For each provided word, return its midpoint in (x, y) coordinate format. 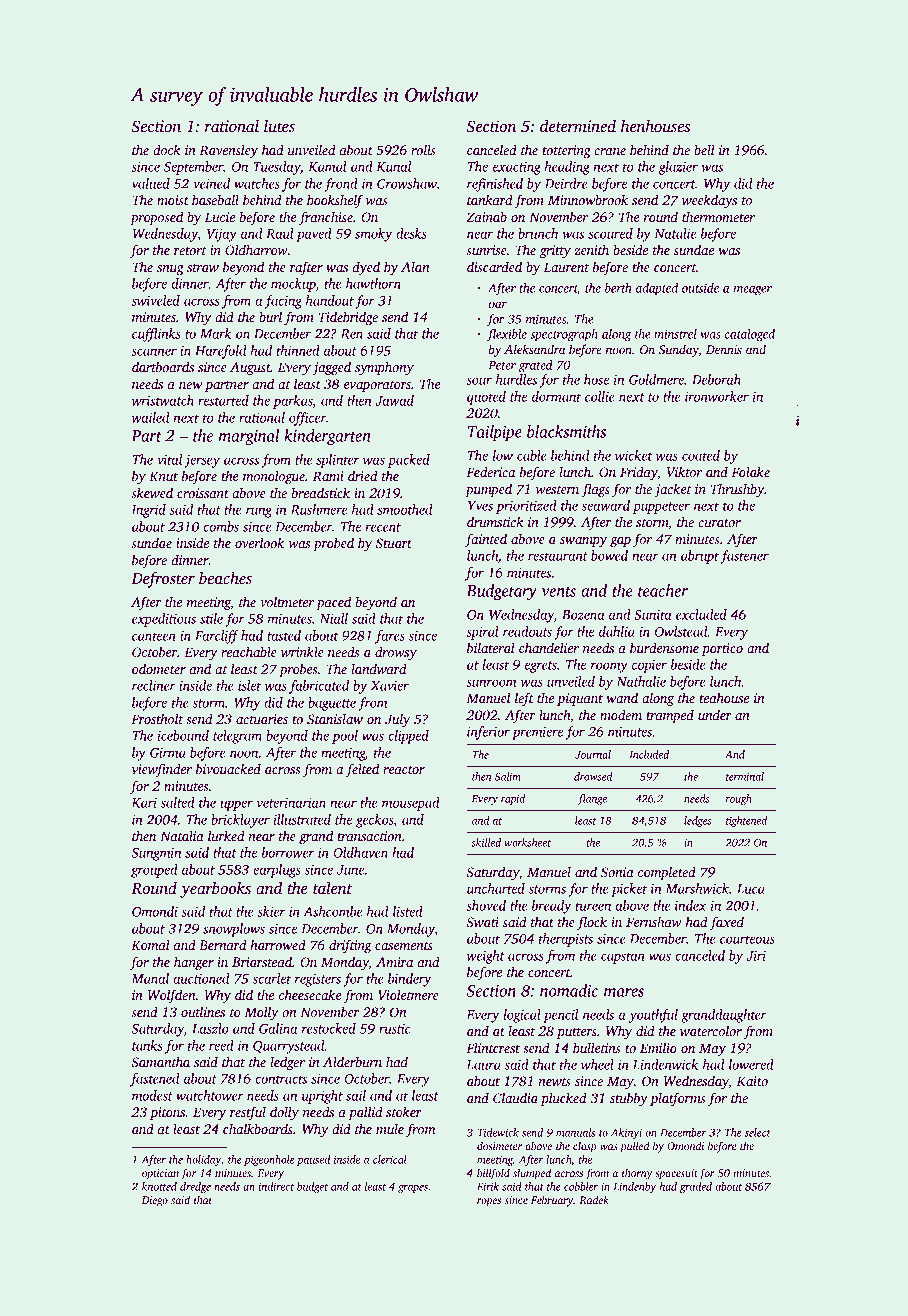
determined (578, 126)
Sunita (652, 615)
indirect (276, 1186)
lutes (279, 126)
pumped (488, 490)
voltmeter (287, 601)
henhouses (655, 126)
